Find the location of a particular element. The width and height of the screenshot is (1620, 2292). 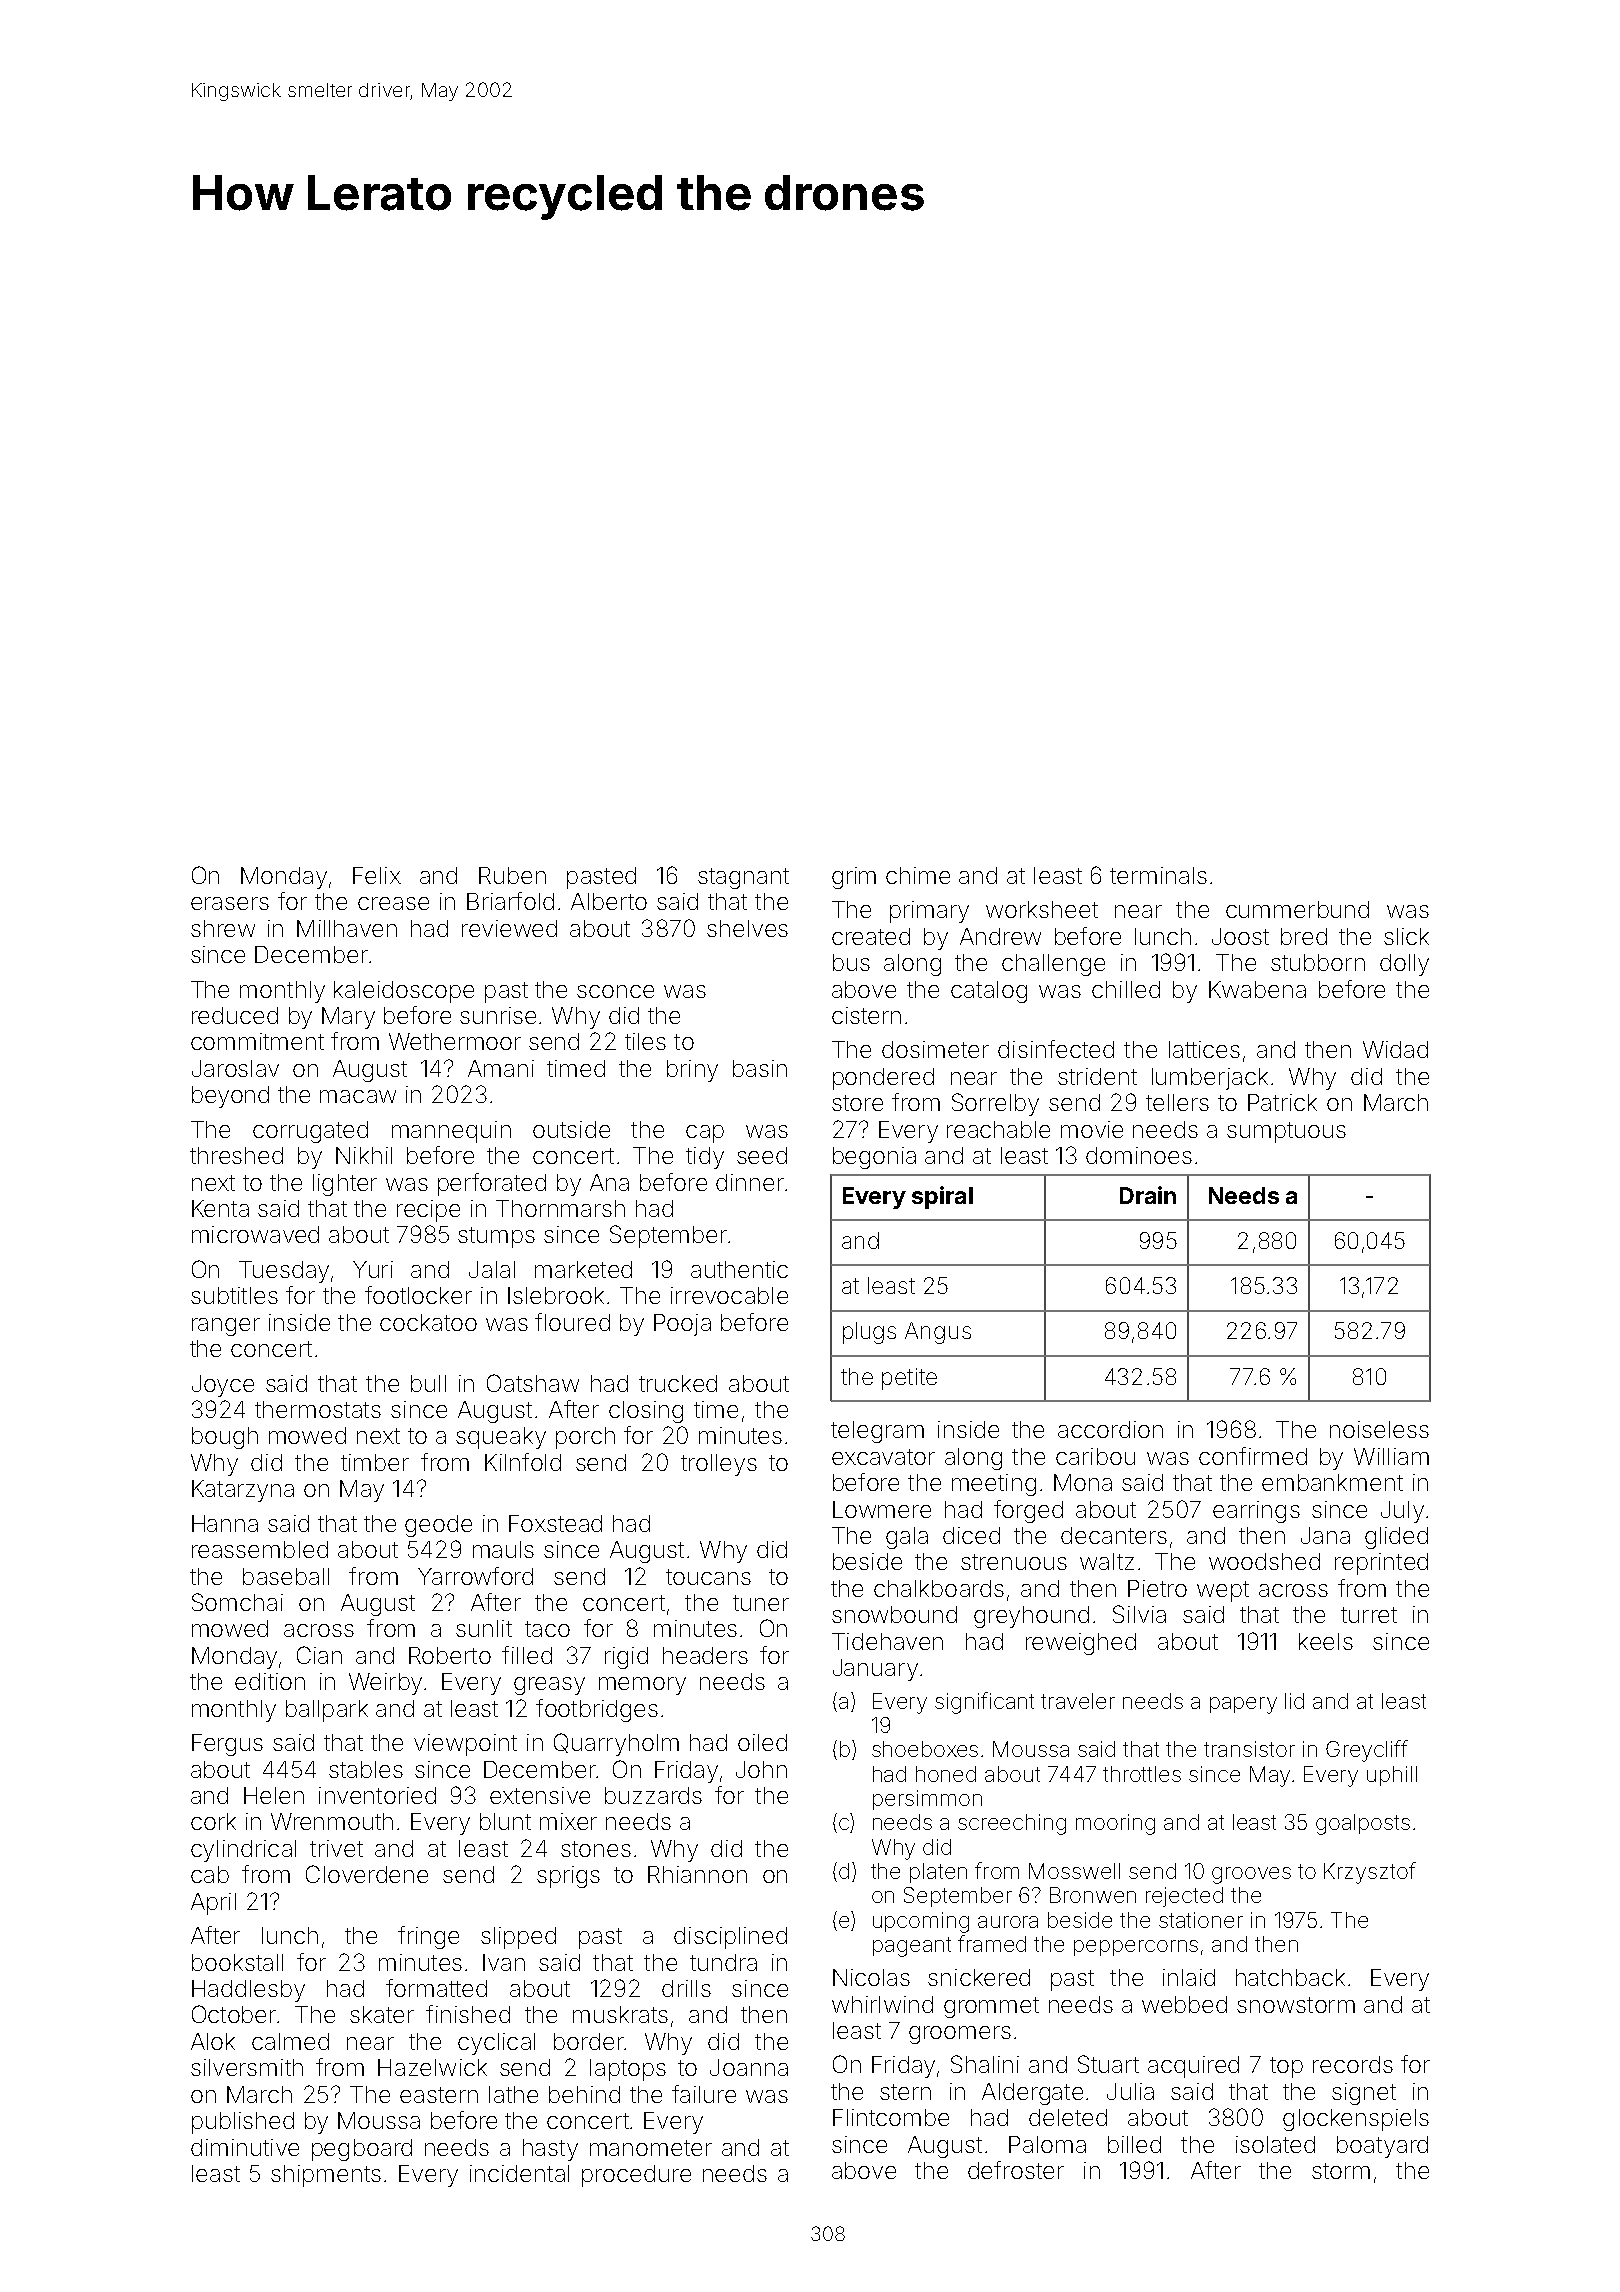

accordion is located at coordinates (1110, 1429).
